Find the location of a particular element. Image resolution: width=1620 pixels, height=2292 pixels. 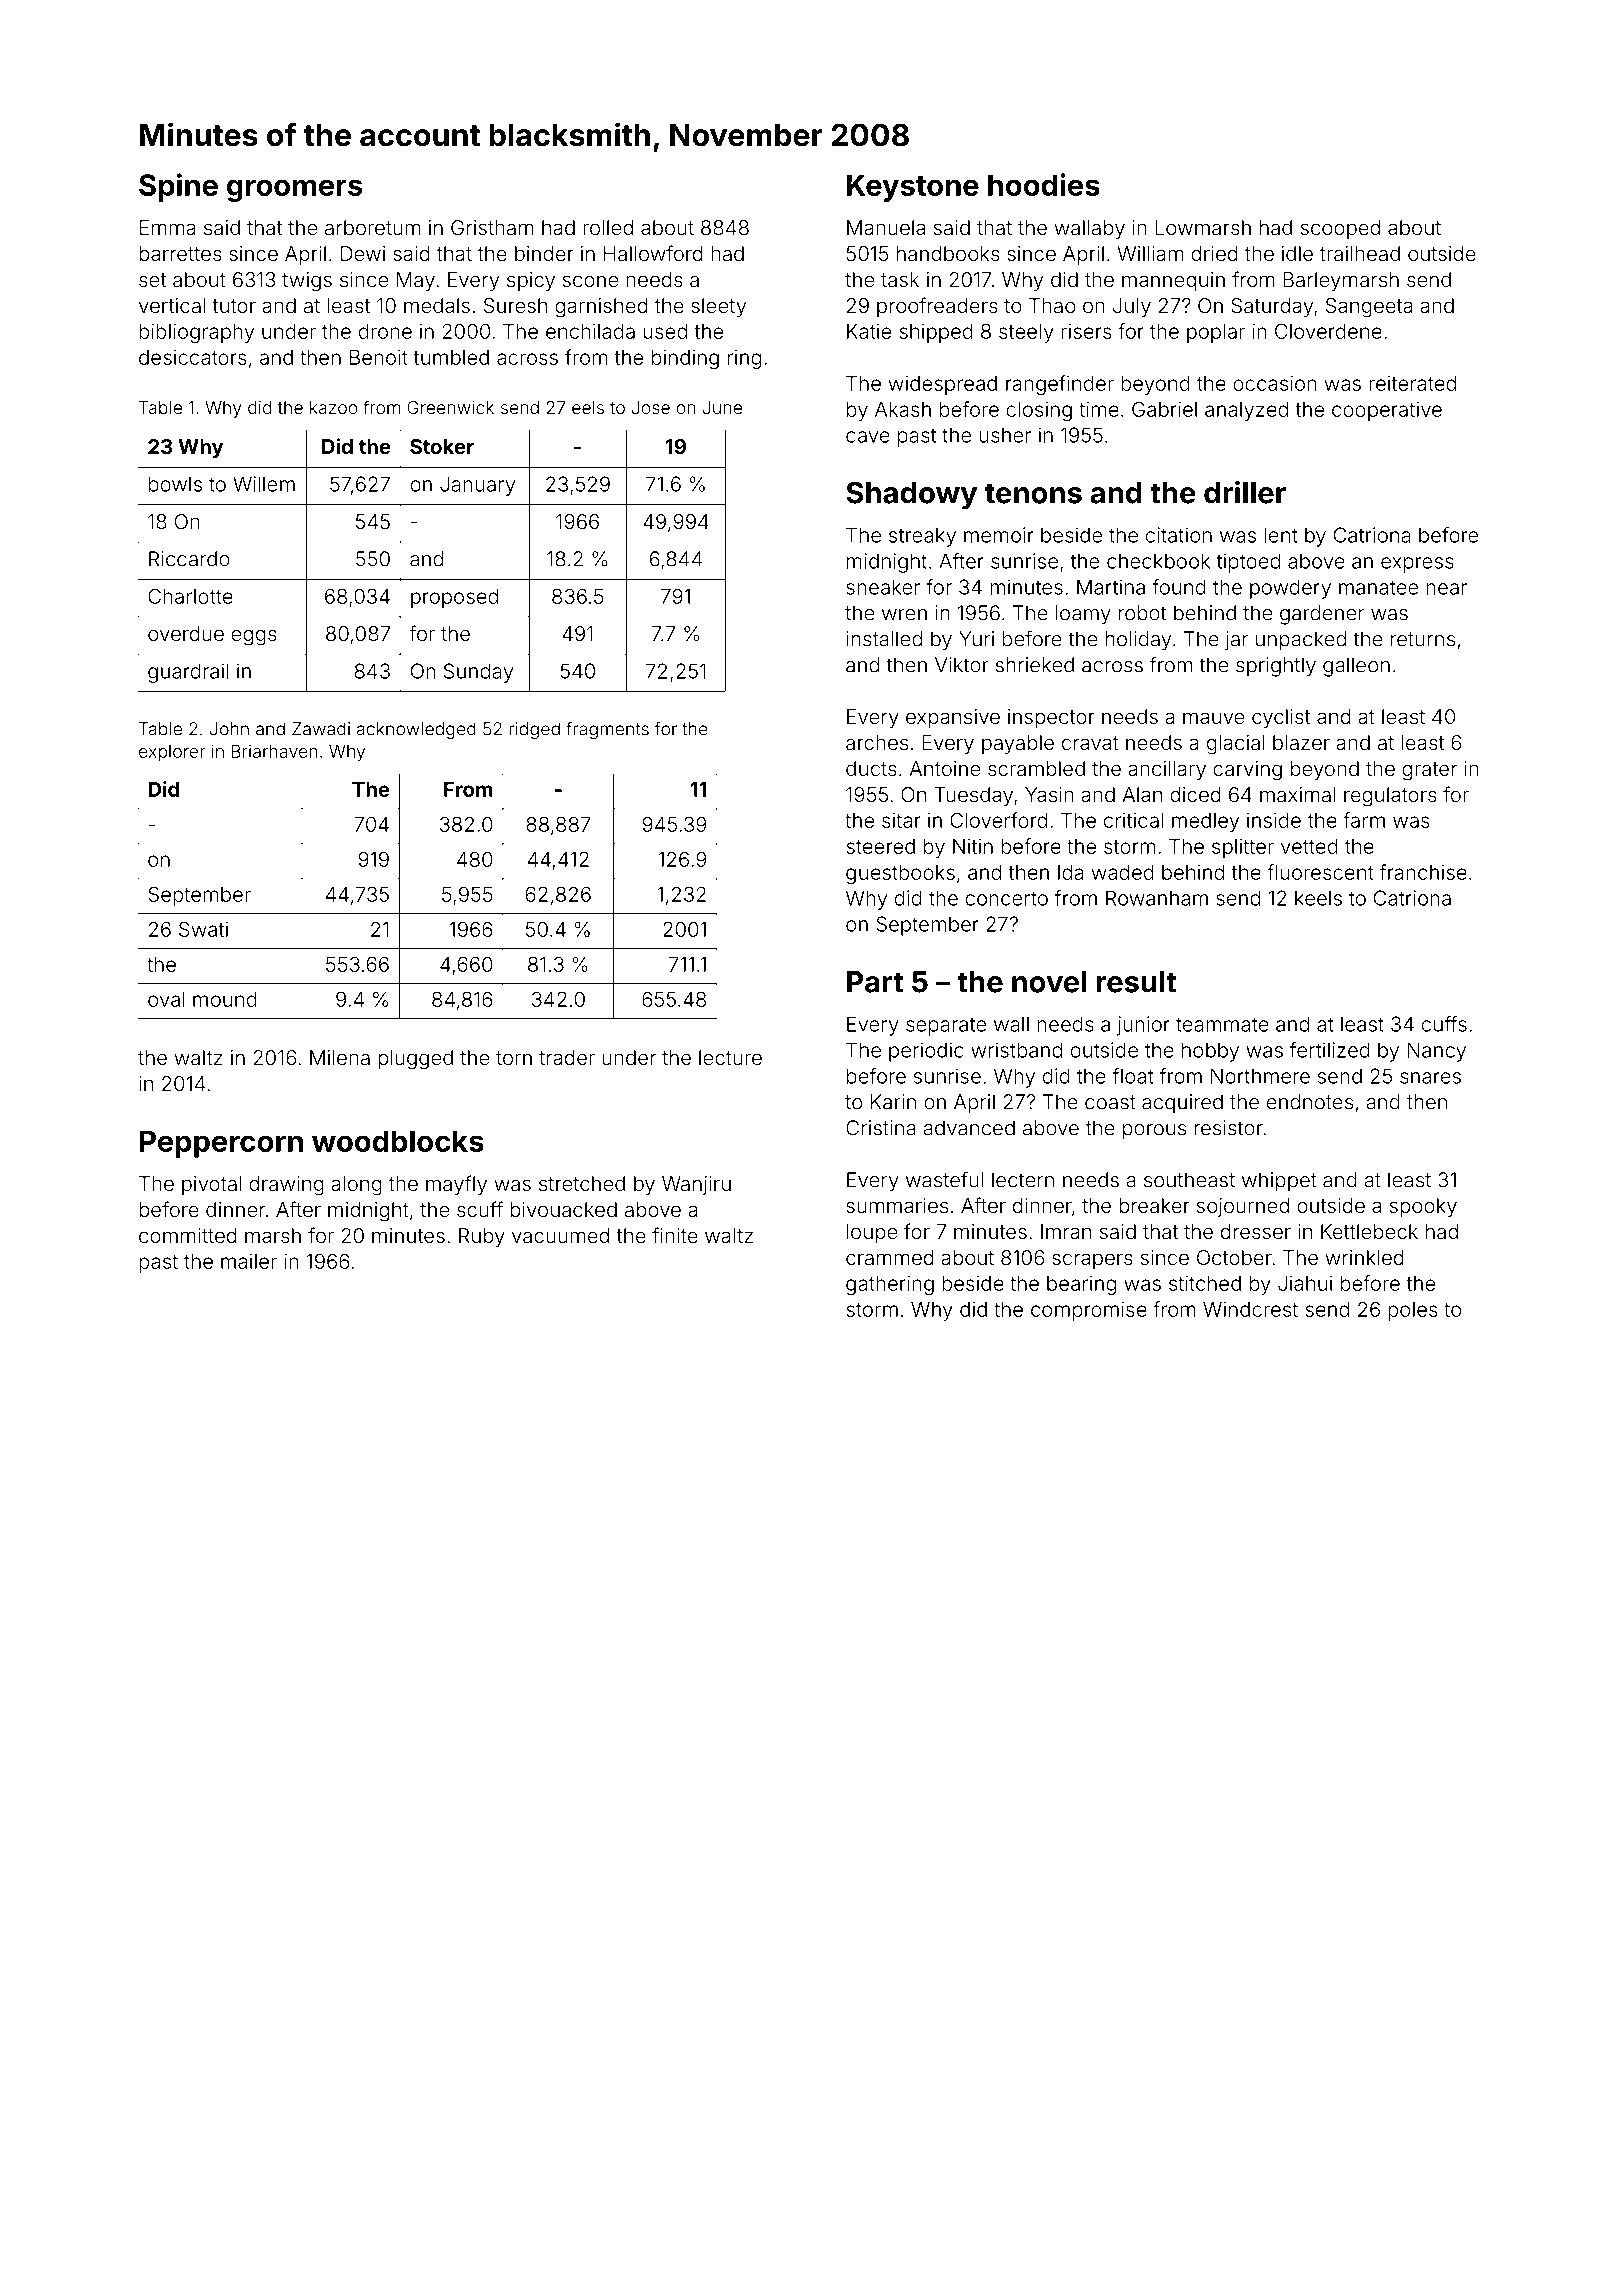

compromise is located at coordinates (1089, 1311).
